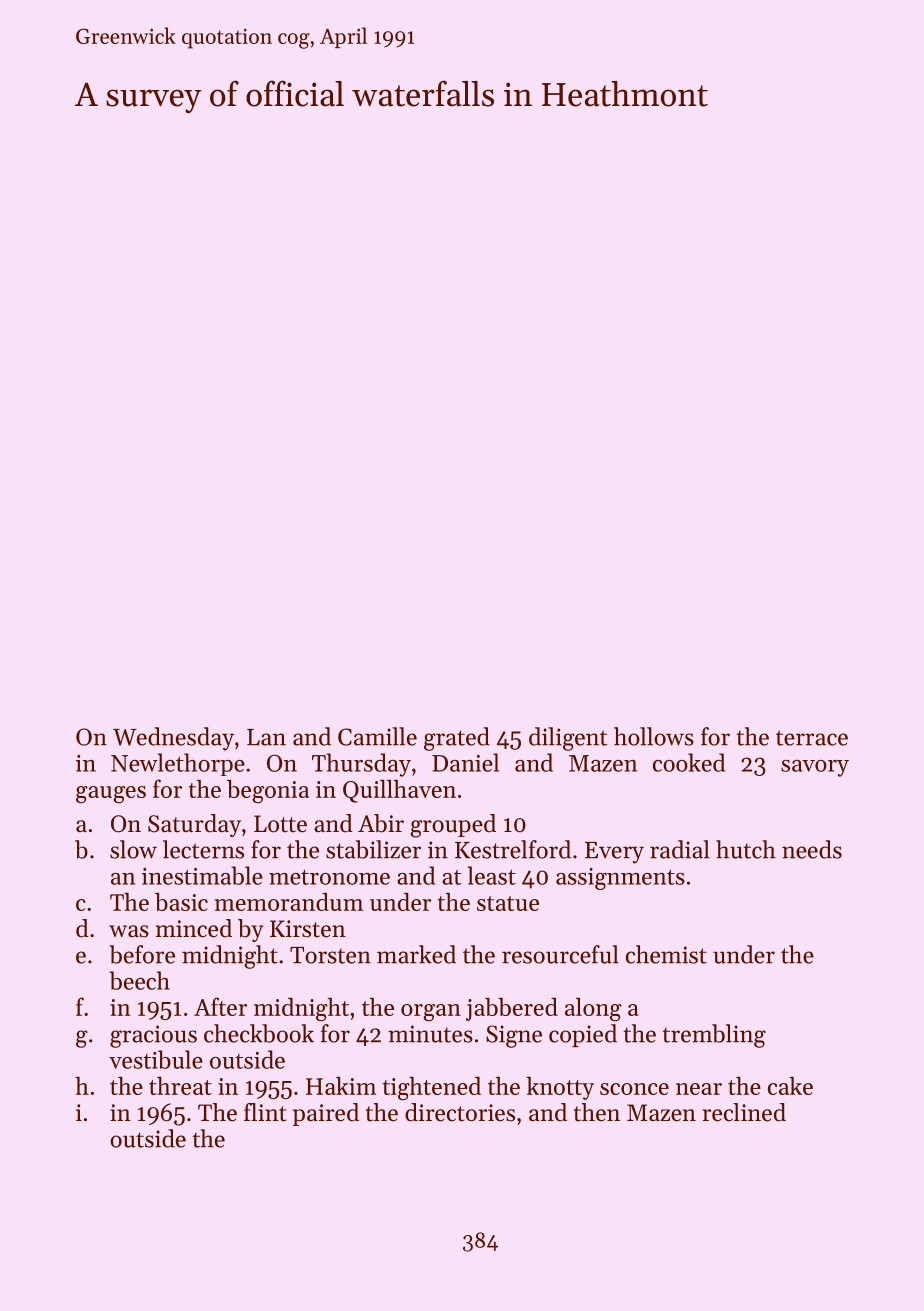 The width and height of the screenshot is (924, 1311). Describe the element at coordinates (329, 877) in the screenshot. I see `metronome` at that location.
